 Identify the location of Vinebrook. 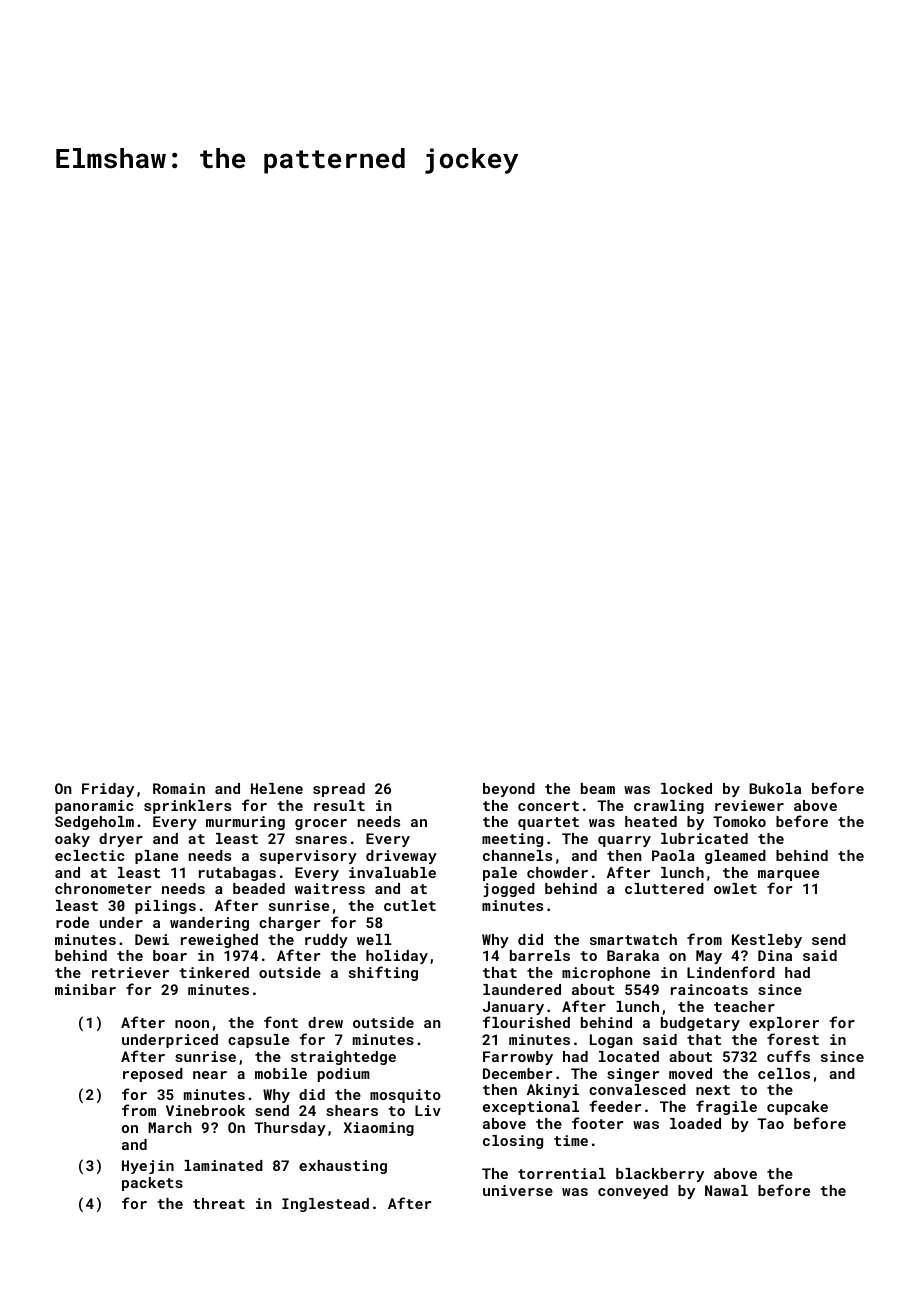
(205, 1110).
